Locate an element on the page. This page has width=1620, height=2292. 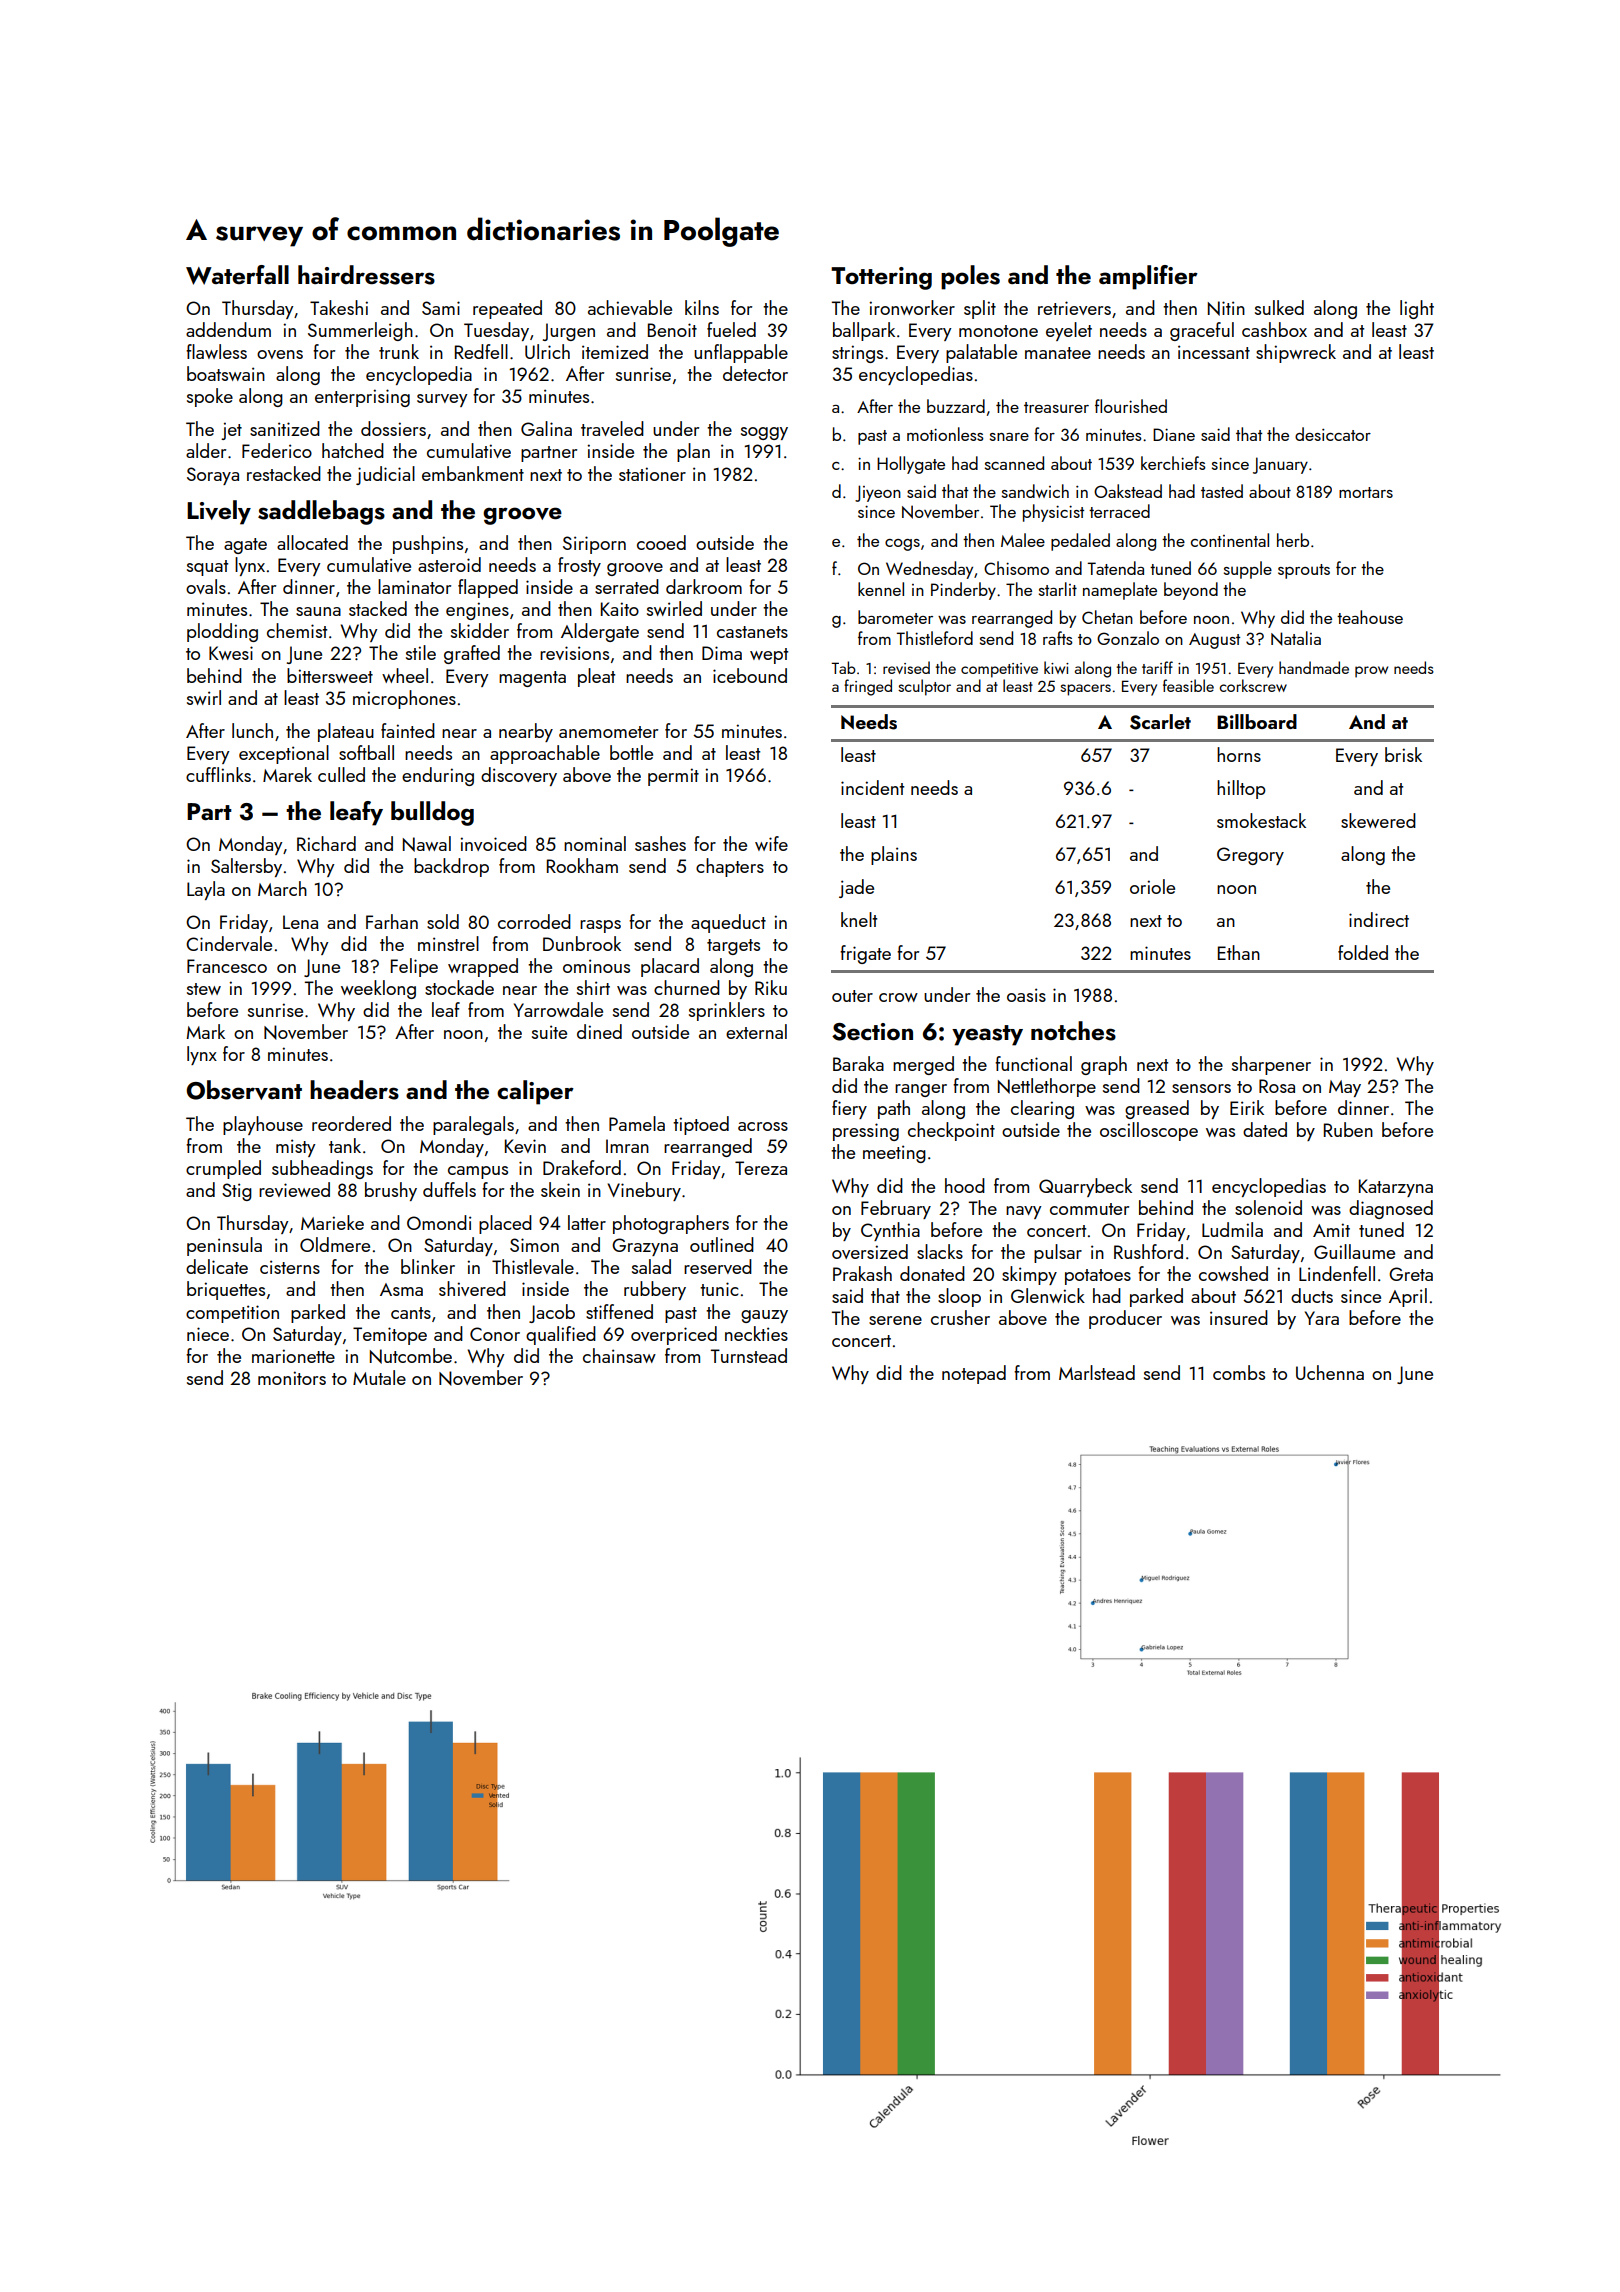
monitors is located at coordinates (292, 1378).
